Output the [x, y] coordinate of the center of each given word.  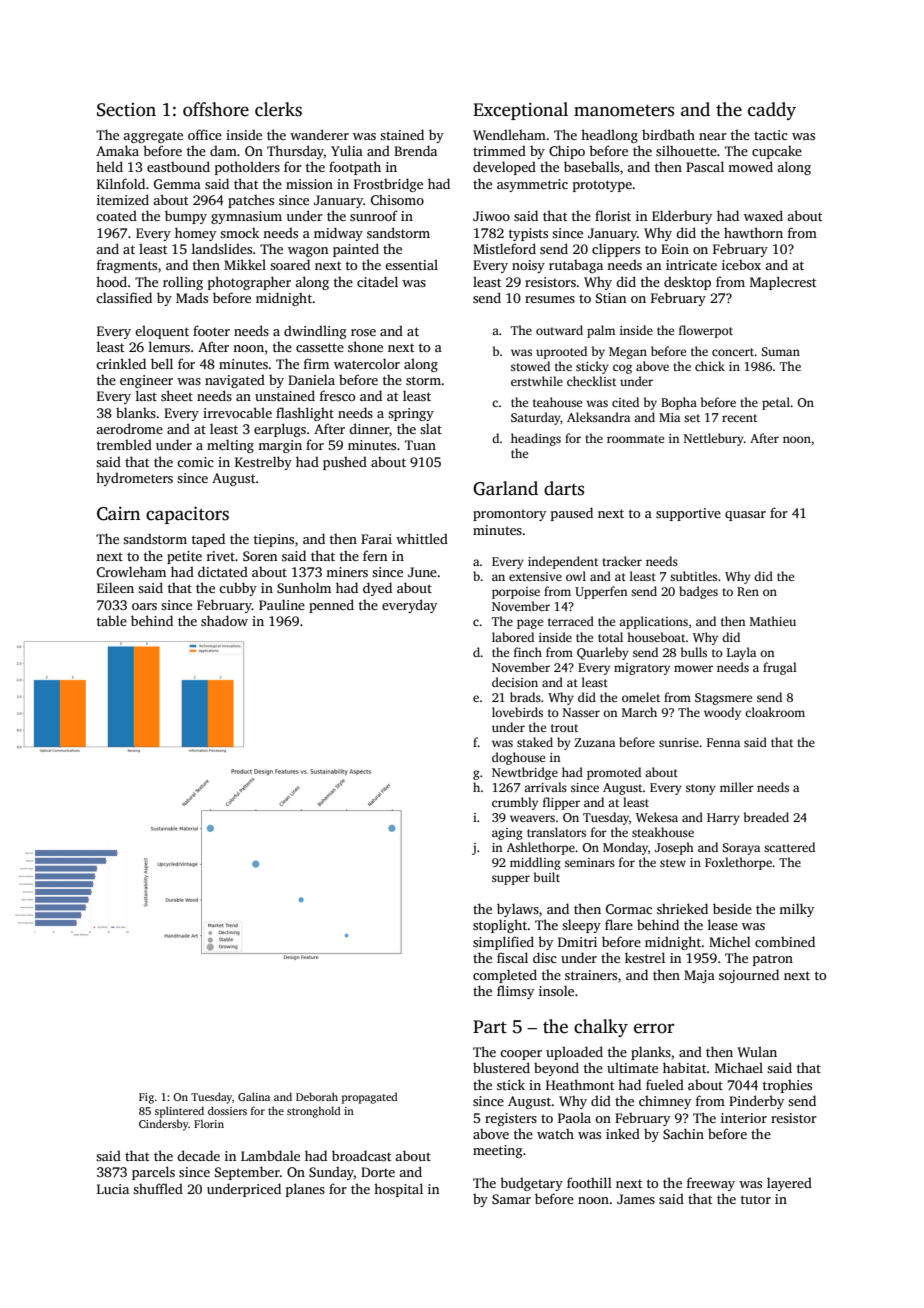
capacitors [187, 515]
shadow [224, 620]
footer [211, 330]
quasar [745, 516]
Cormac [629, 909]
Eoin [675, 249]
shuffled [158, 1188]
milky [796, 910]
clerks [278, 109]
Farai [376, 539]
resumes [550, 299]
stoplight [500, 926]
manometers [624, 111]
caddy [772, 111]
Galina [254, 1096]
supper [511, 880]
